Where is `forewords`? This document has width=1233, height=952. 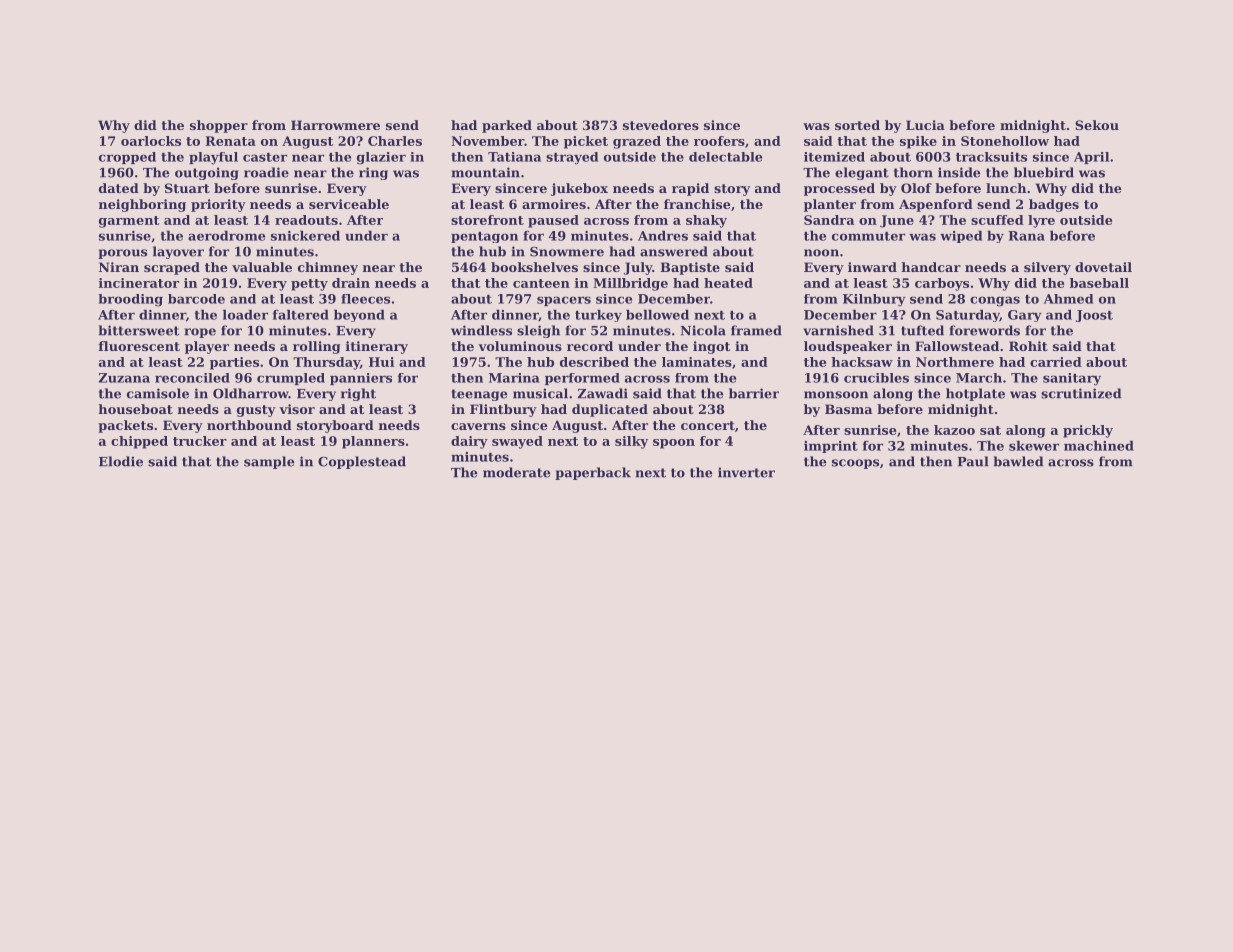
forewords is located at coordinates (984, 330).
